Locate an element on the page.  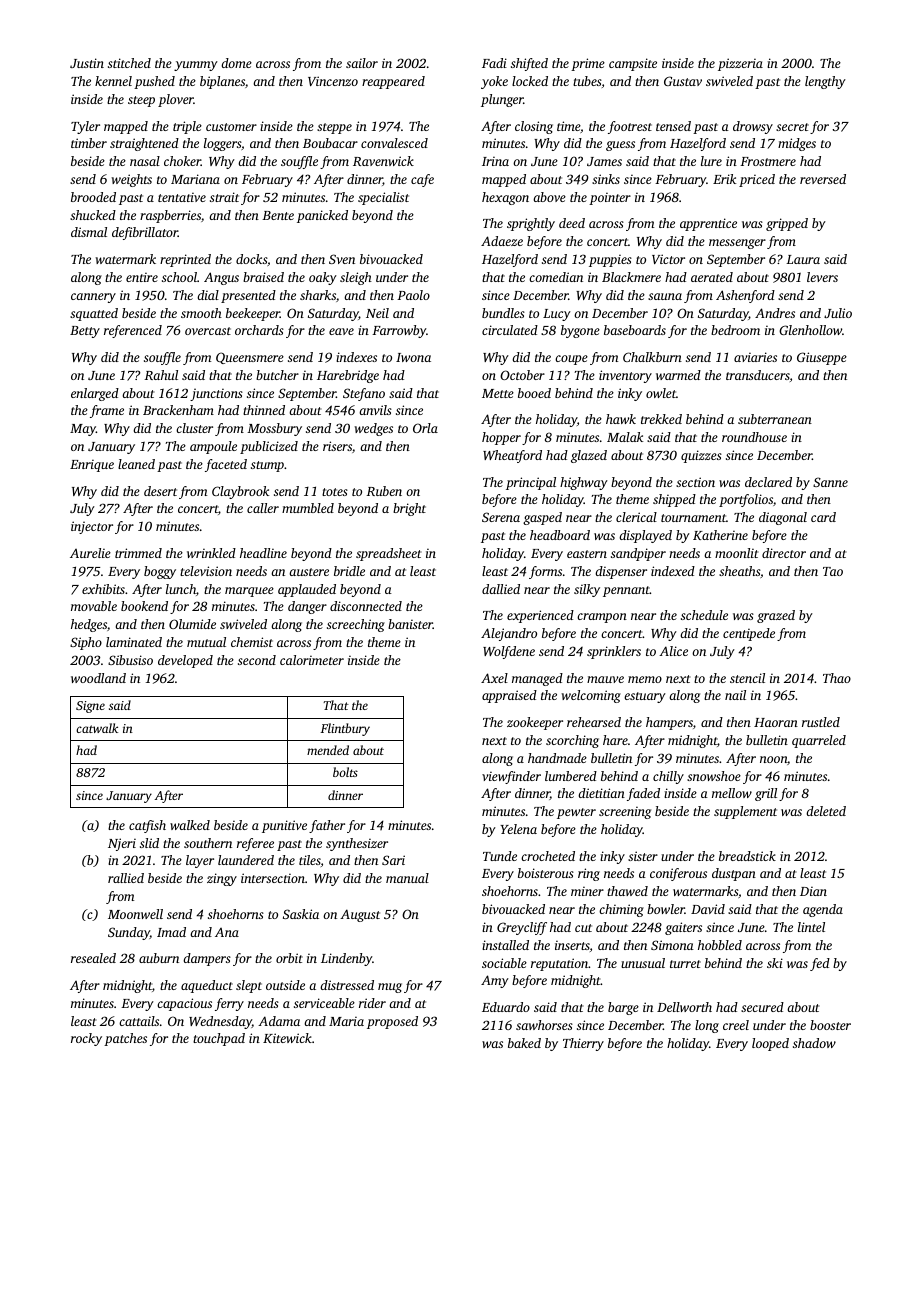
Greycliff is located at coordinates (522, 928).
